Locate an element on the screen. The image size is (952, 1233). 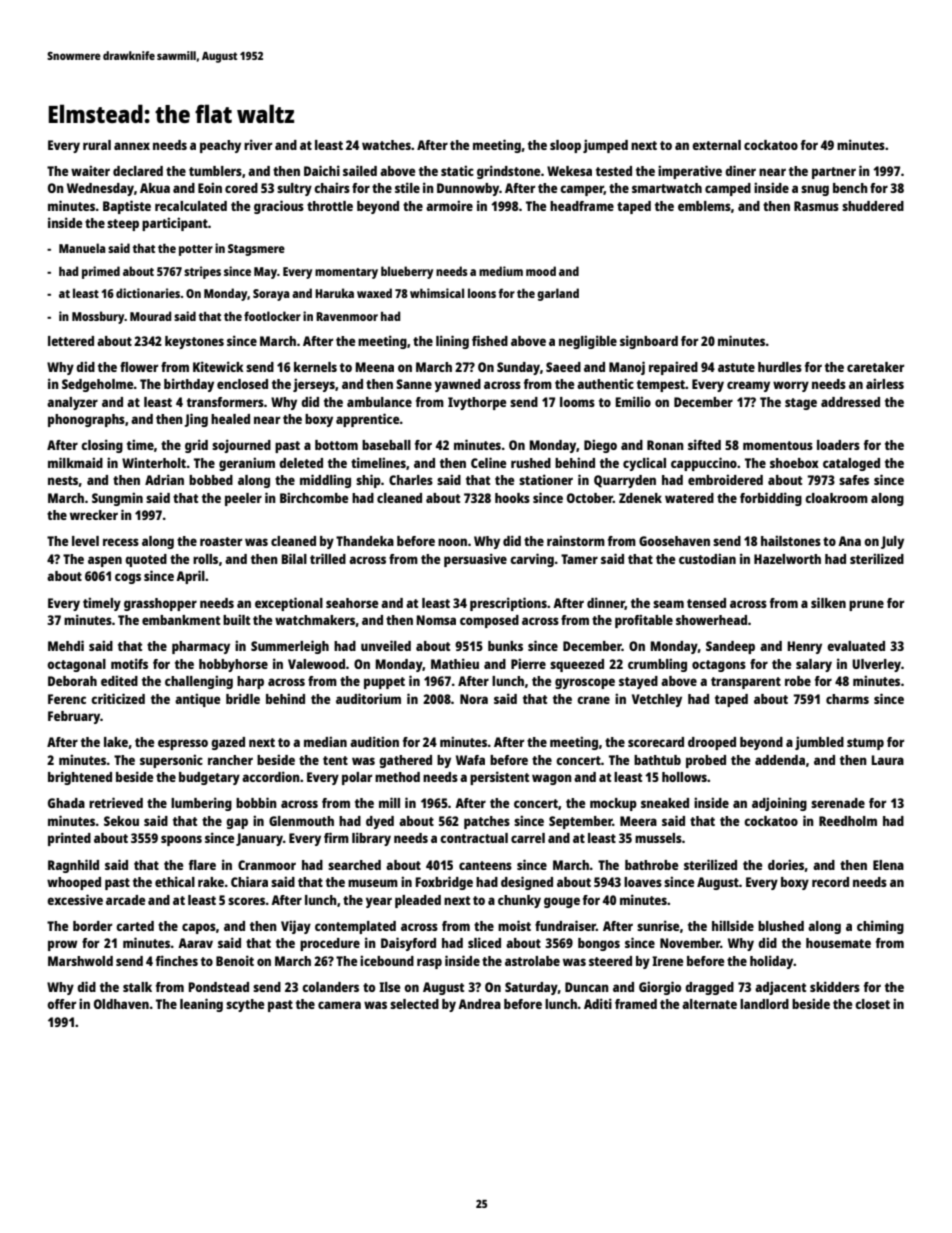
nests is located at coordinates (63, 480).
